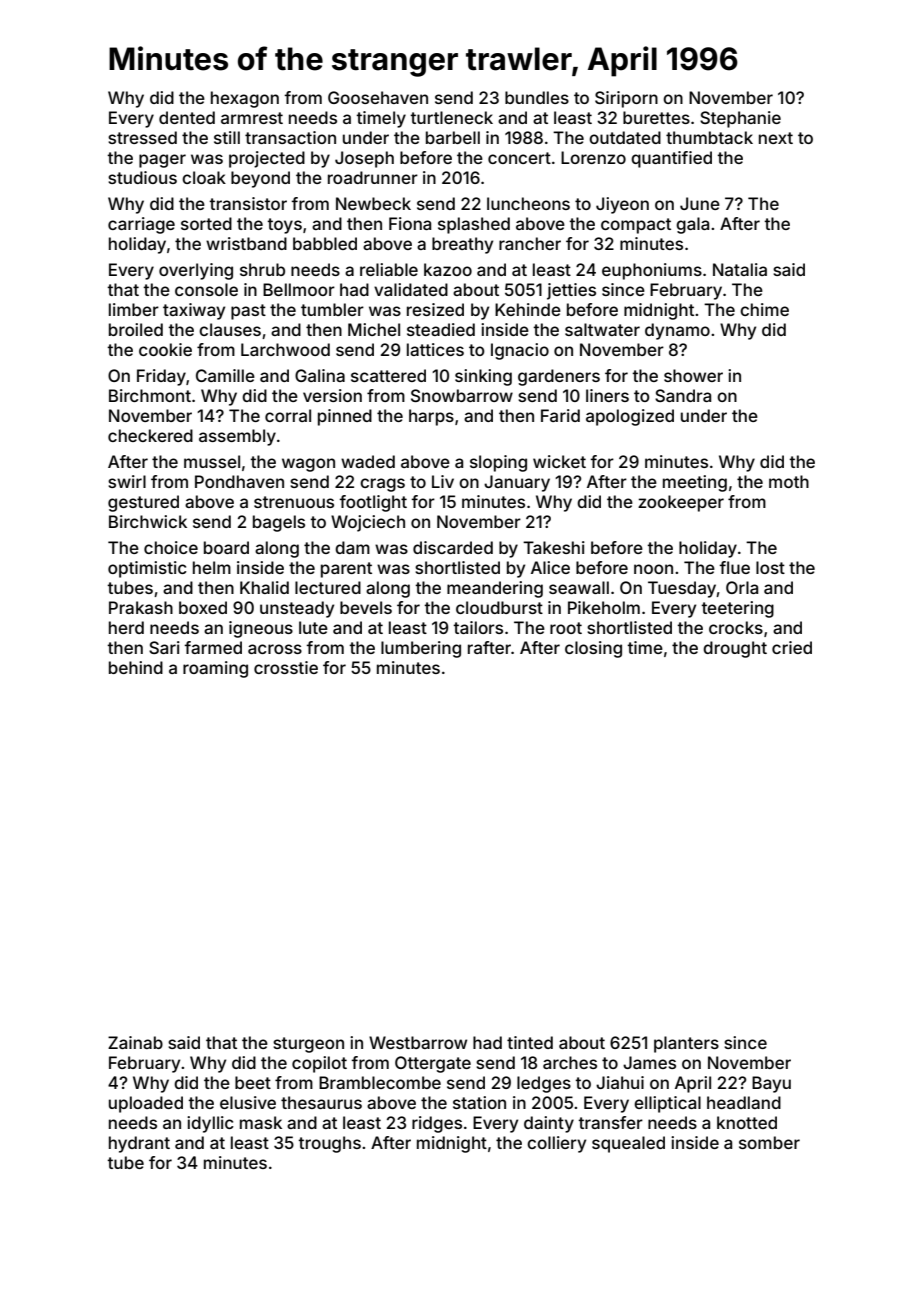 The image size is (924, 1308). What do you see at coordinates (554, 547) in the page?
I see `Takeshi` at bounding box center [554, 547].
